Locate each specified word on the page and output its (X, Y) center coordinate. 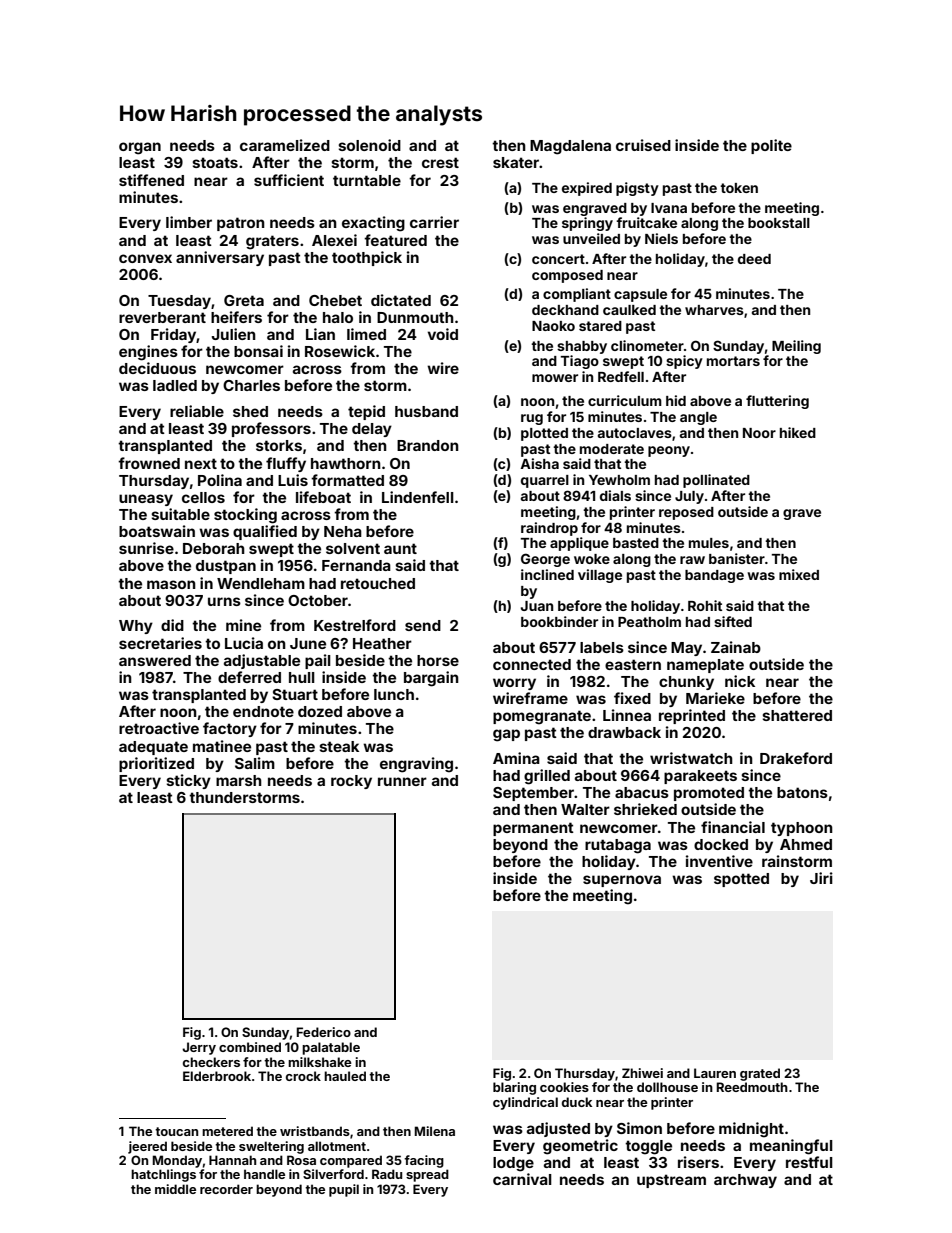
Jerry (199, 1048)
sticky (189, 781)
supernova (622, 881)
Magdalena (570, 147)
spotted (741, 880)
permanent (533, 829)
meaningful (791, 1147)
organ (140, 148)
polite (771, 146)
